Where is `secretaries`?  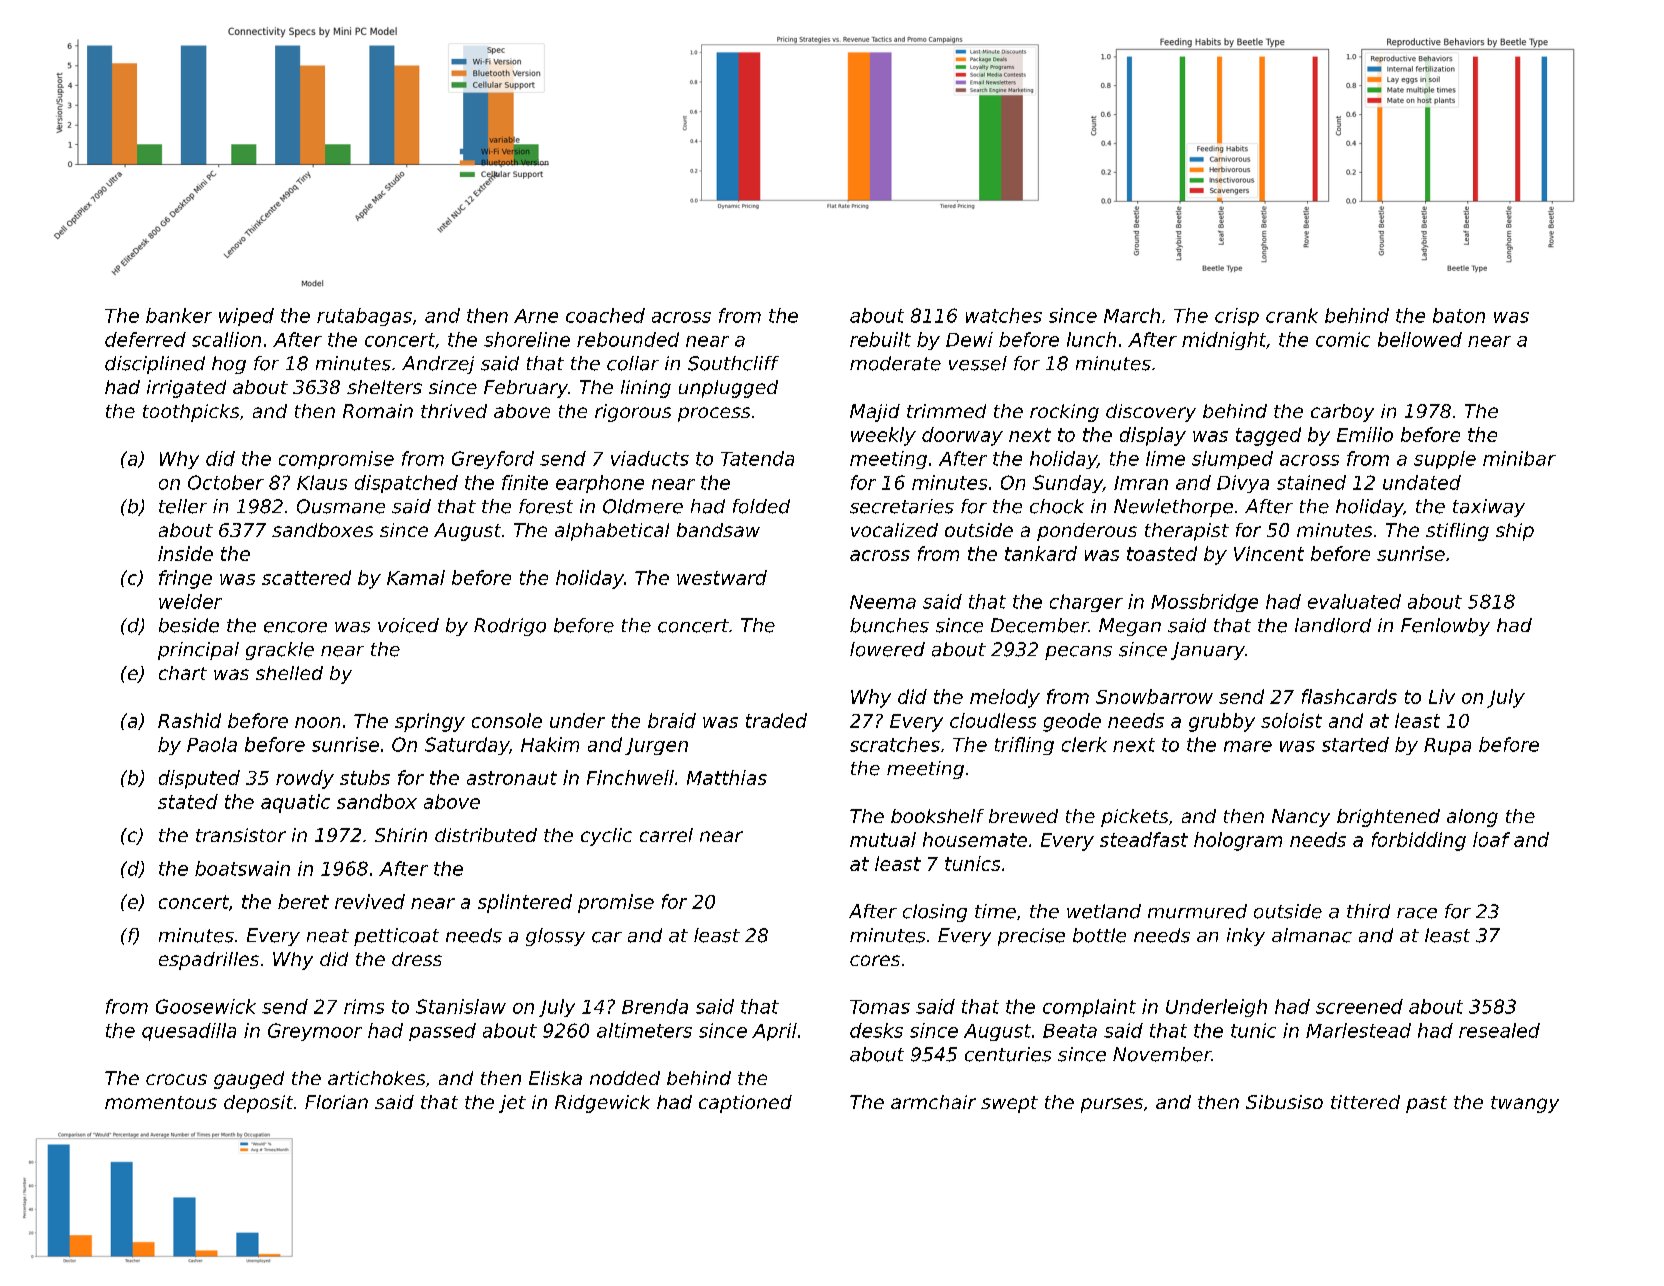 secretaries is located at coordinates (902, 506).
